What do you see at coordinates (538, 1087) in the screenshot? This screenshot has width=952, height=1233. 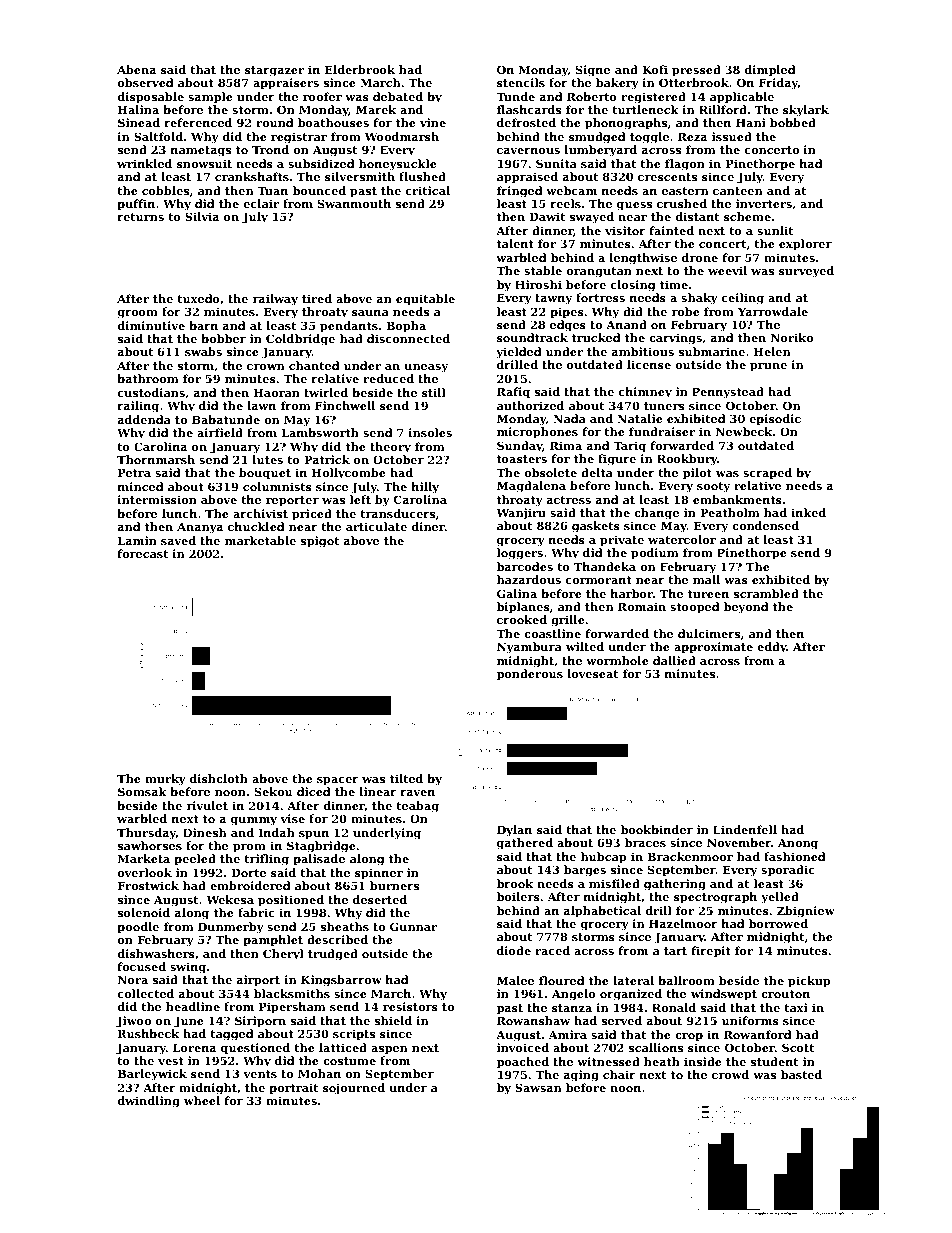 I see `Sawsan` at bounding box center [538, 1087].
